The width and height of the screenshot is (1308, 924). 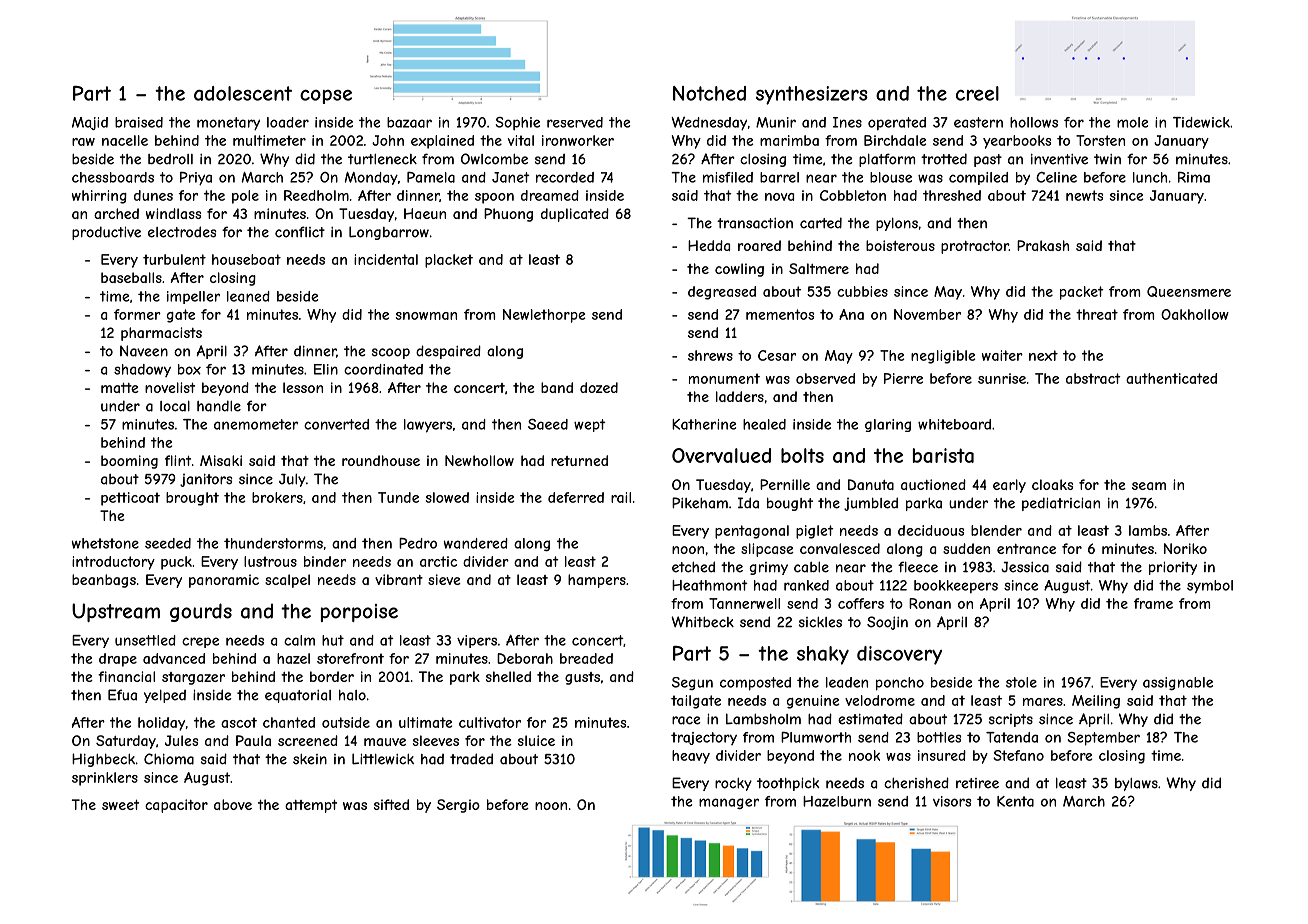 I want to click on transaction, so click(x=755, y=223).
